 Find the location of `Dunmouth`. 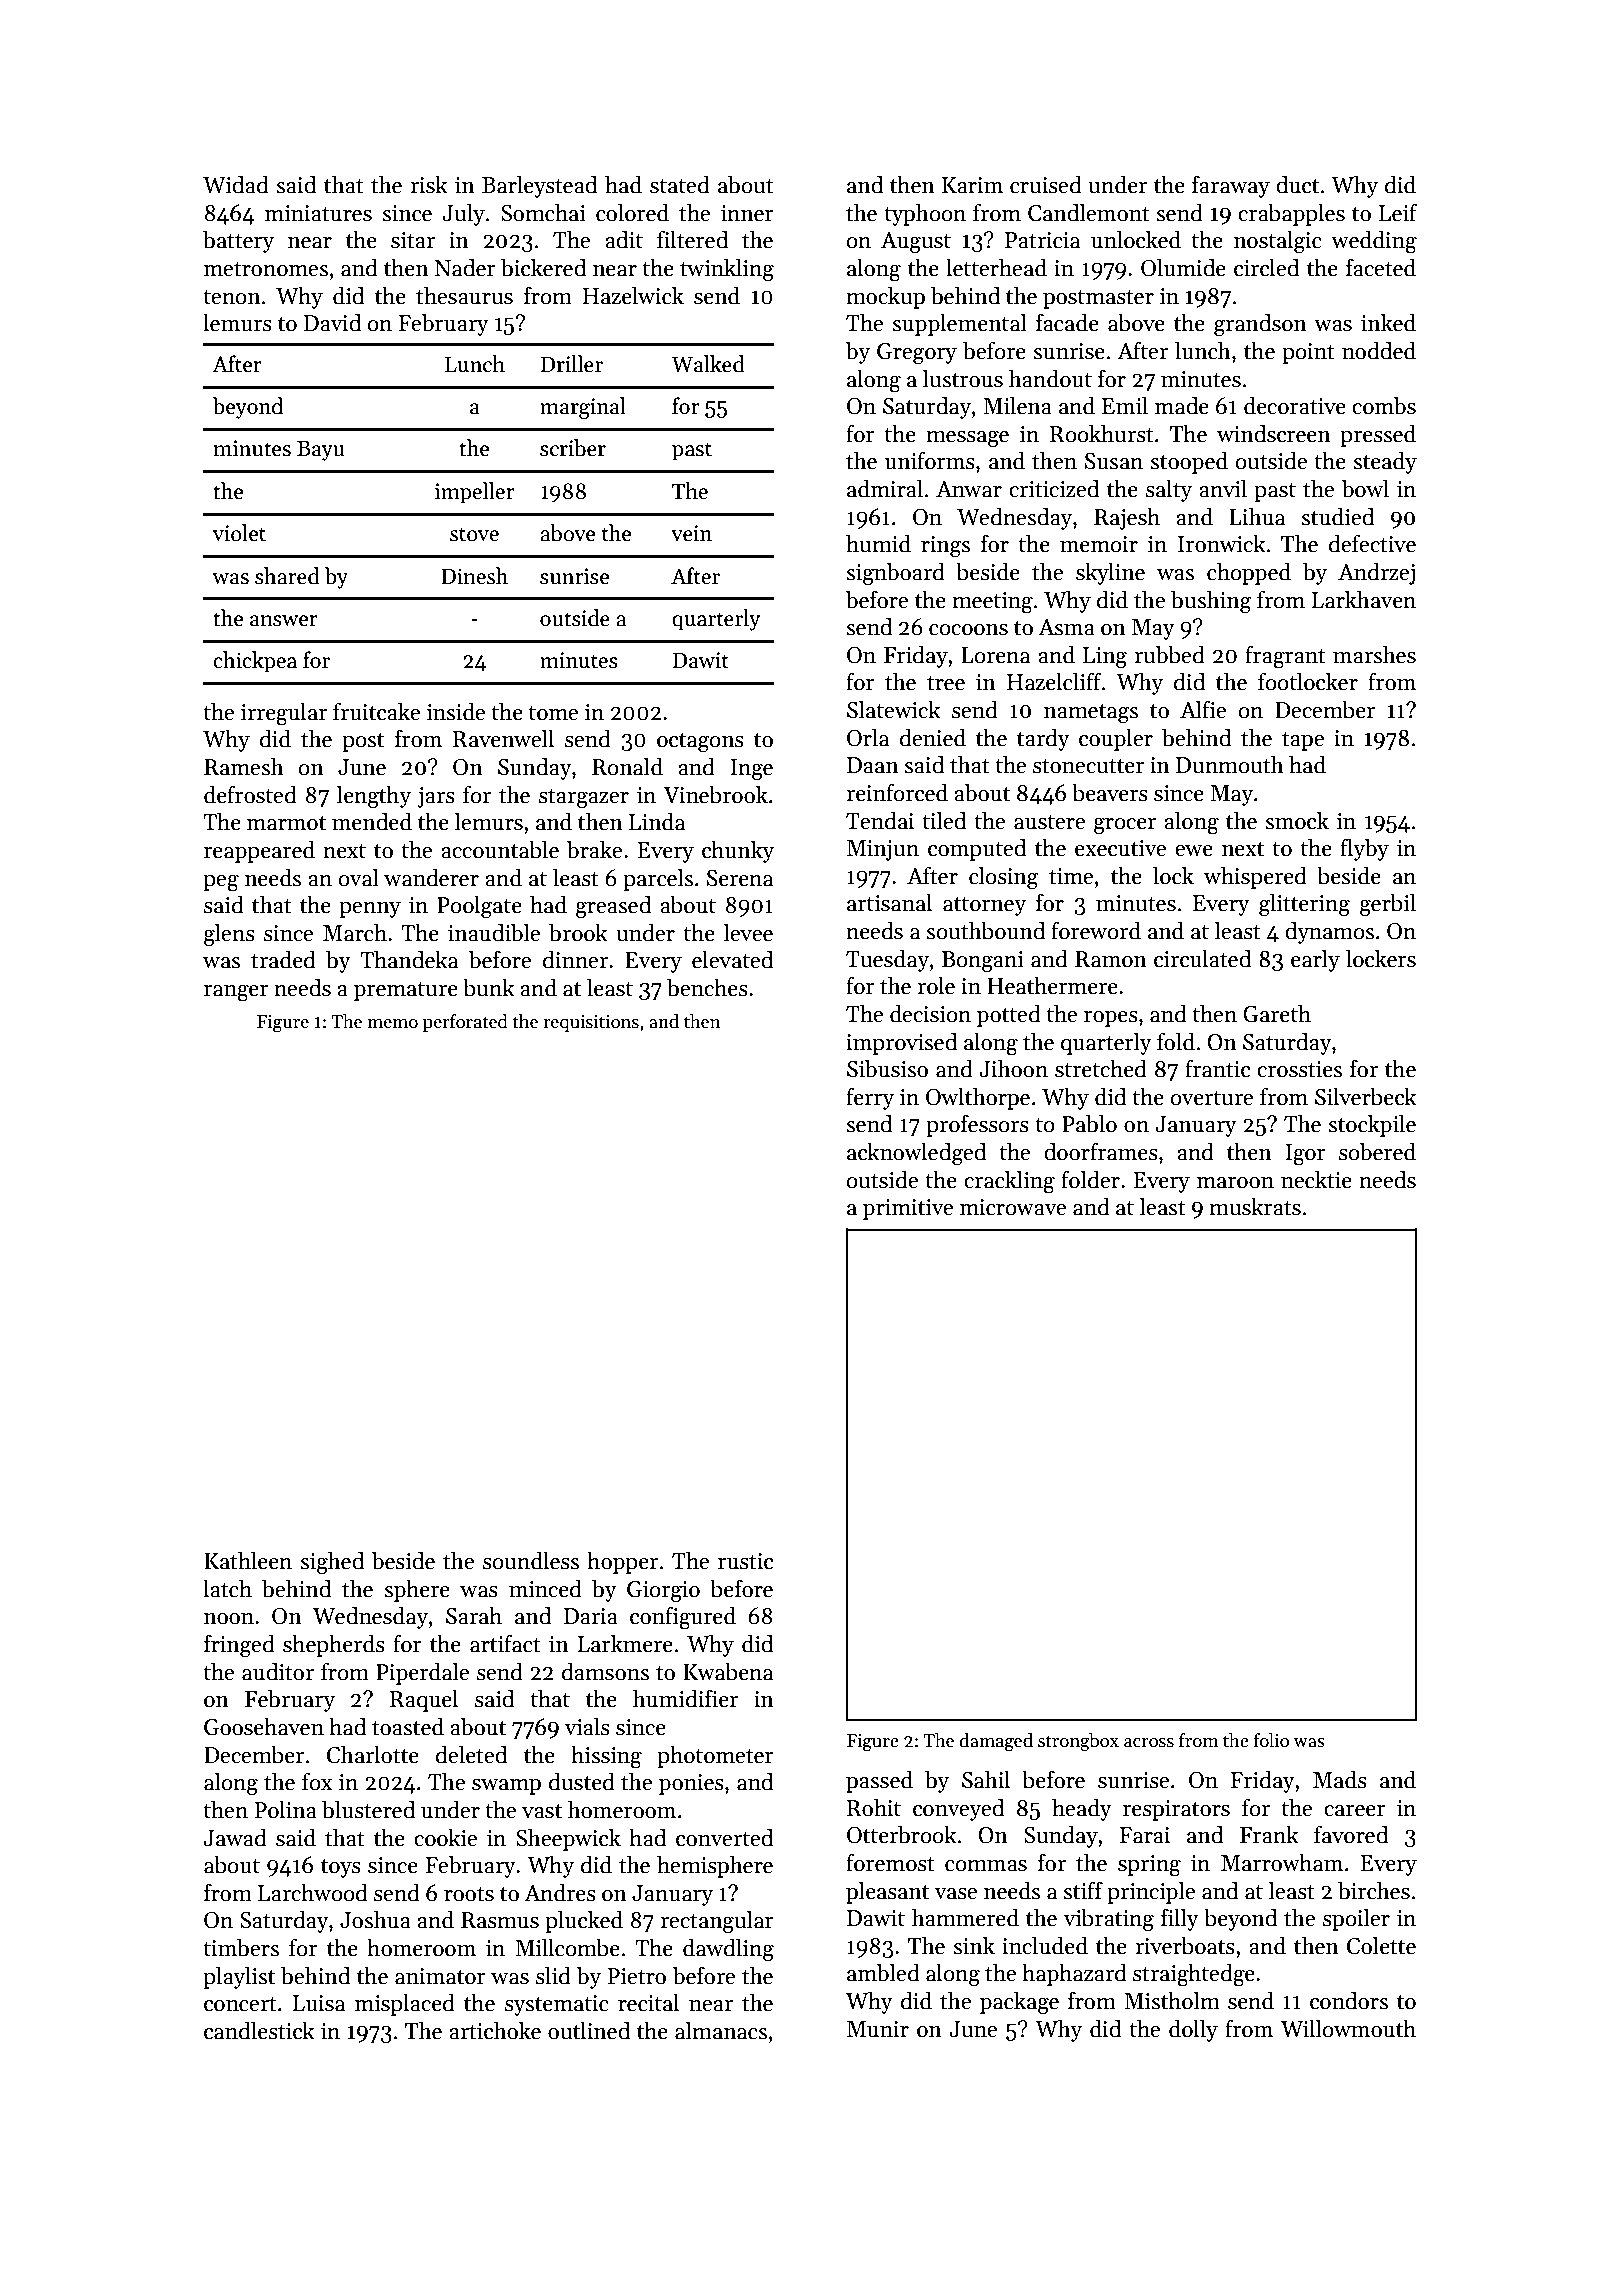

Dunmouth is located at coordinates (1230, 765).
